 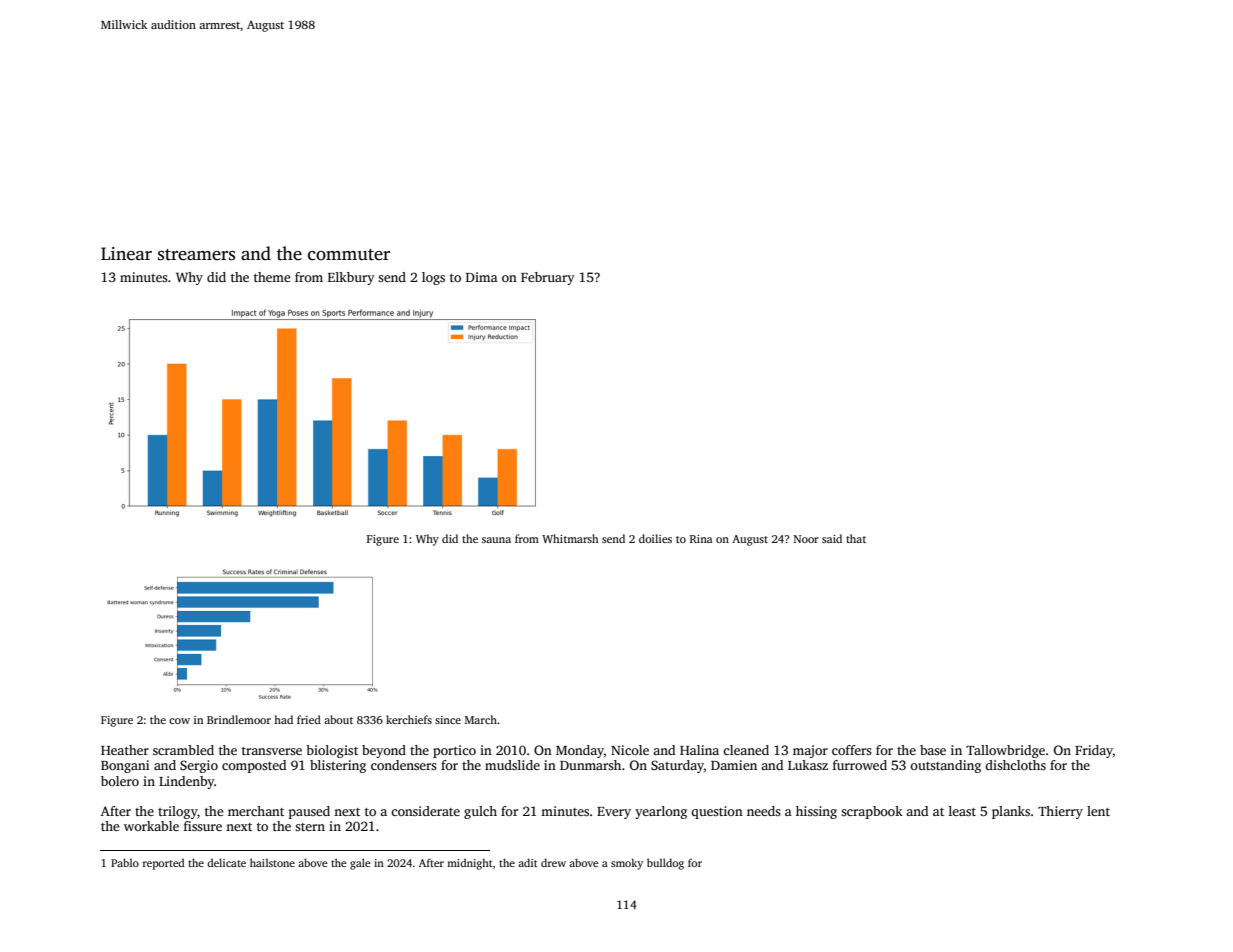 What do you see at coordinates (272, 277) in the image?
I see `theme` at bounding box center [272, 277].
